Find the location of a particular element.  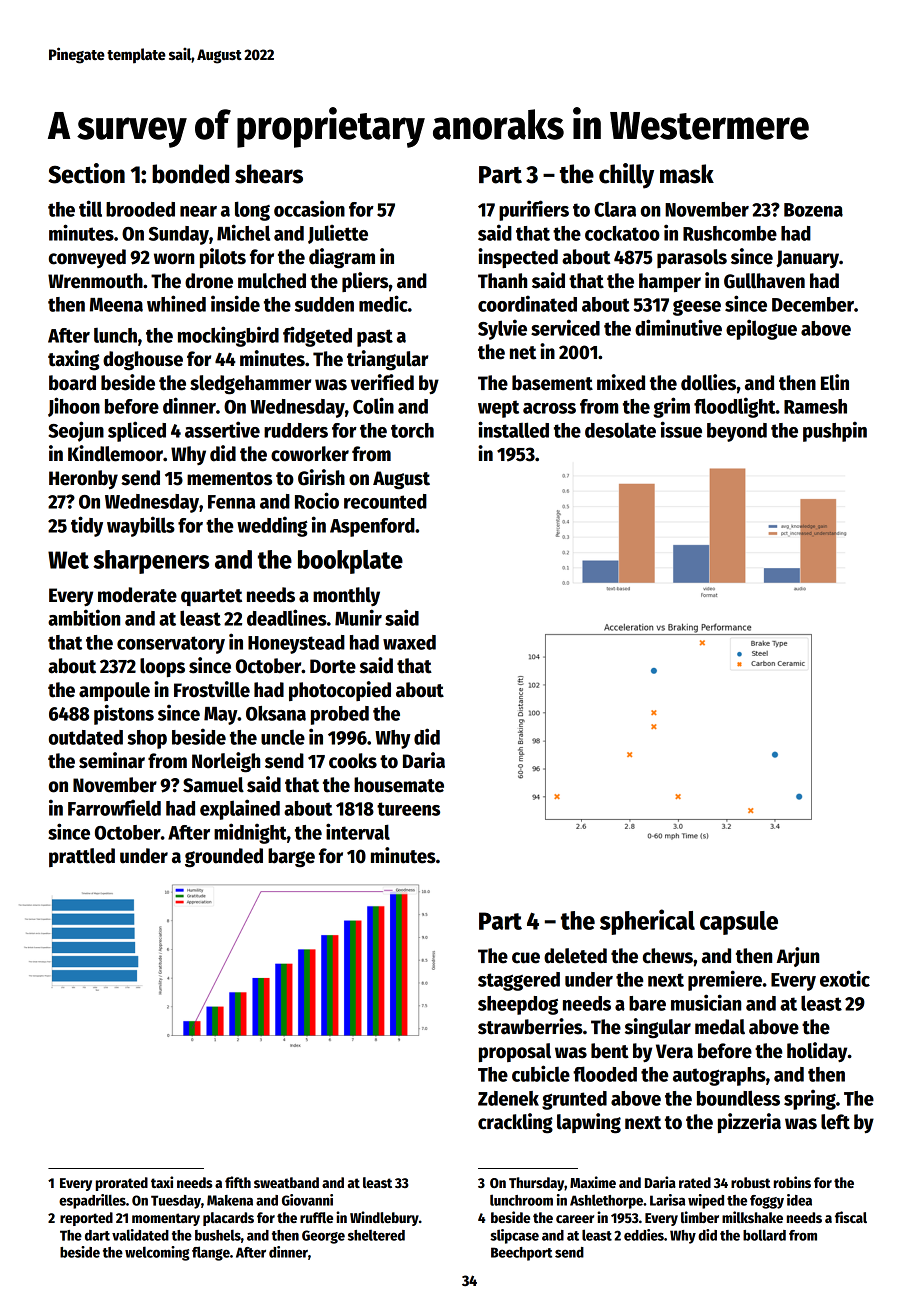

mixed is located at coordinates (621, 382).
